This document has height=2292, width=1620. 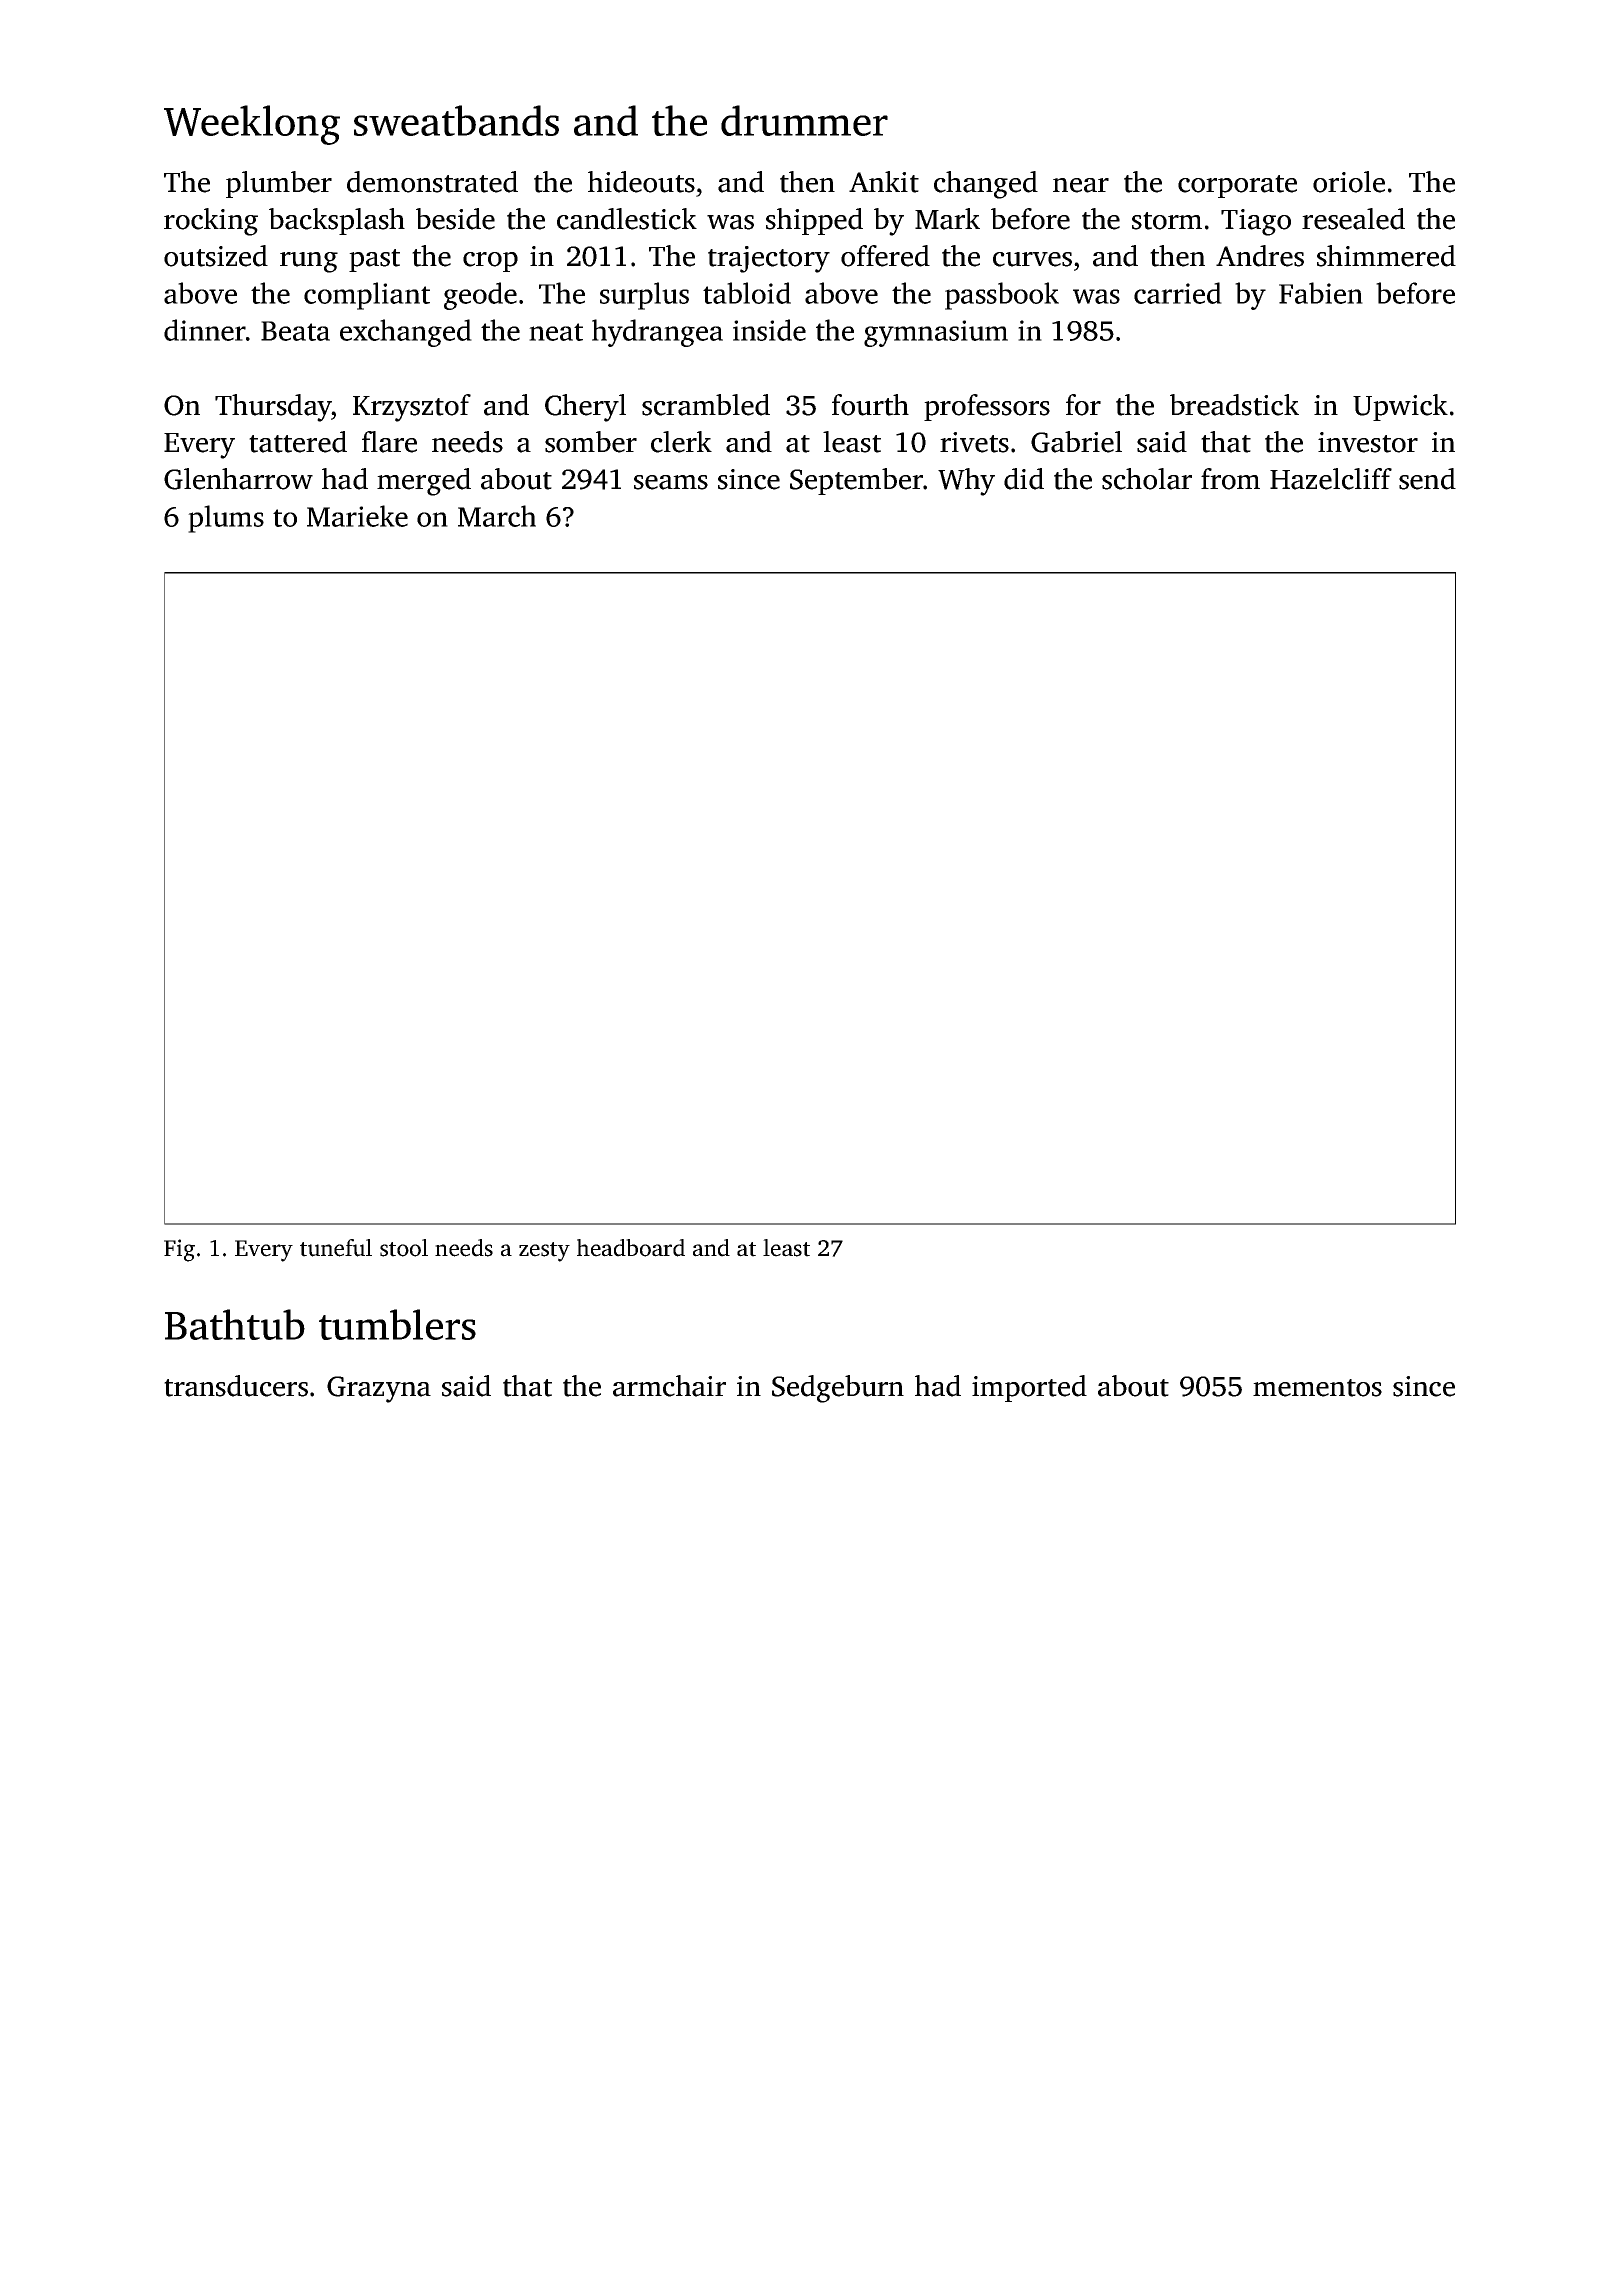 I want to click on mementos, so click(x=1317, y=1388).
